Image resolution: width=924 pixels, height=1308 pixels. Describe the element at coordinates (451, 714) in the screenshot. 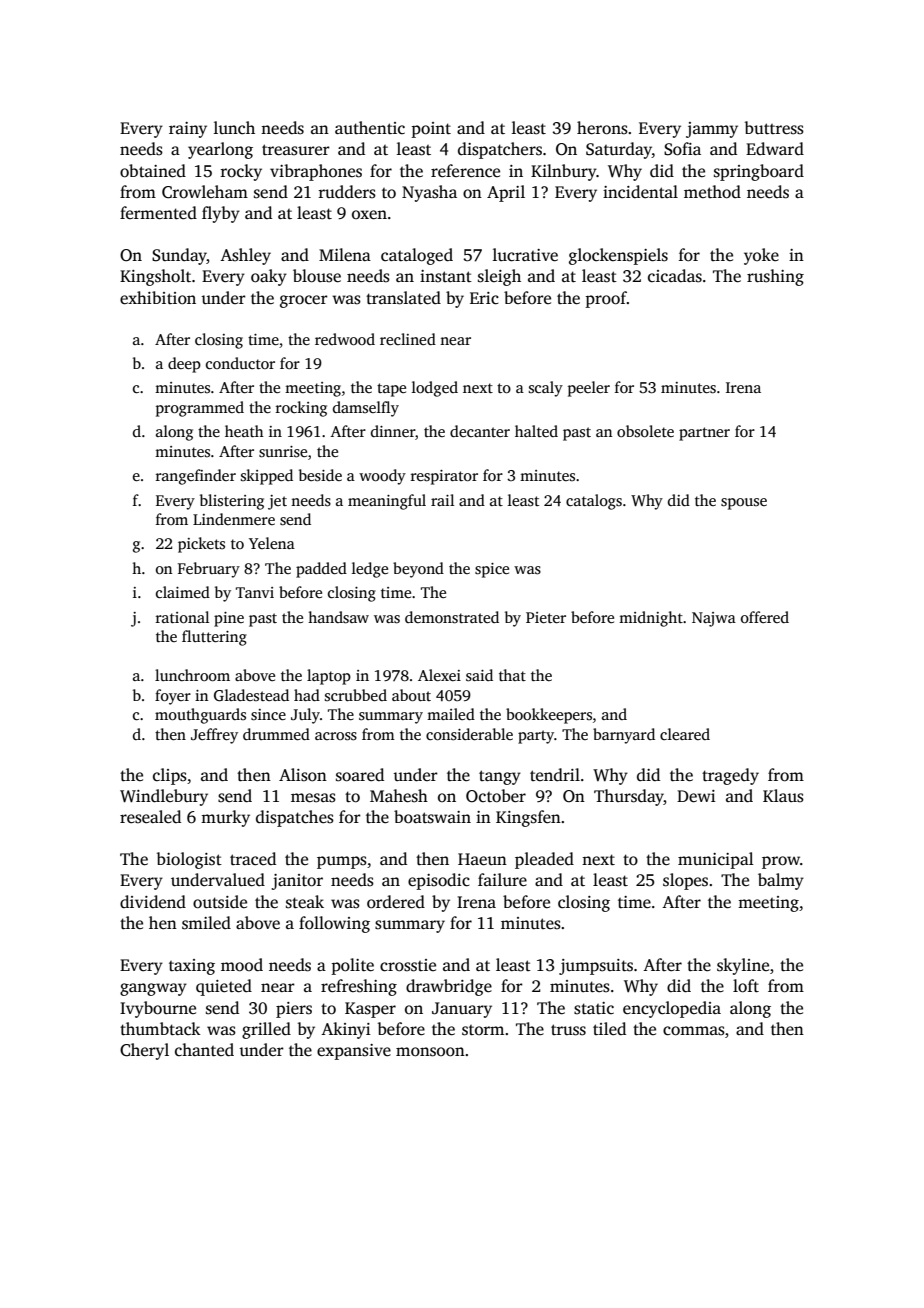

I see `mailed` at that location.
